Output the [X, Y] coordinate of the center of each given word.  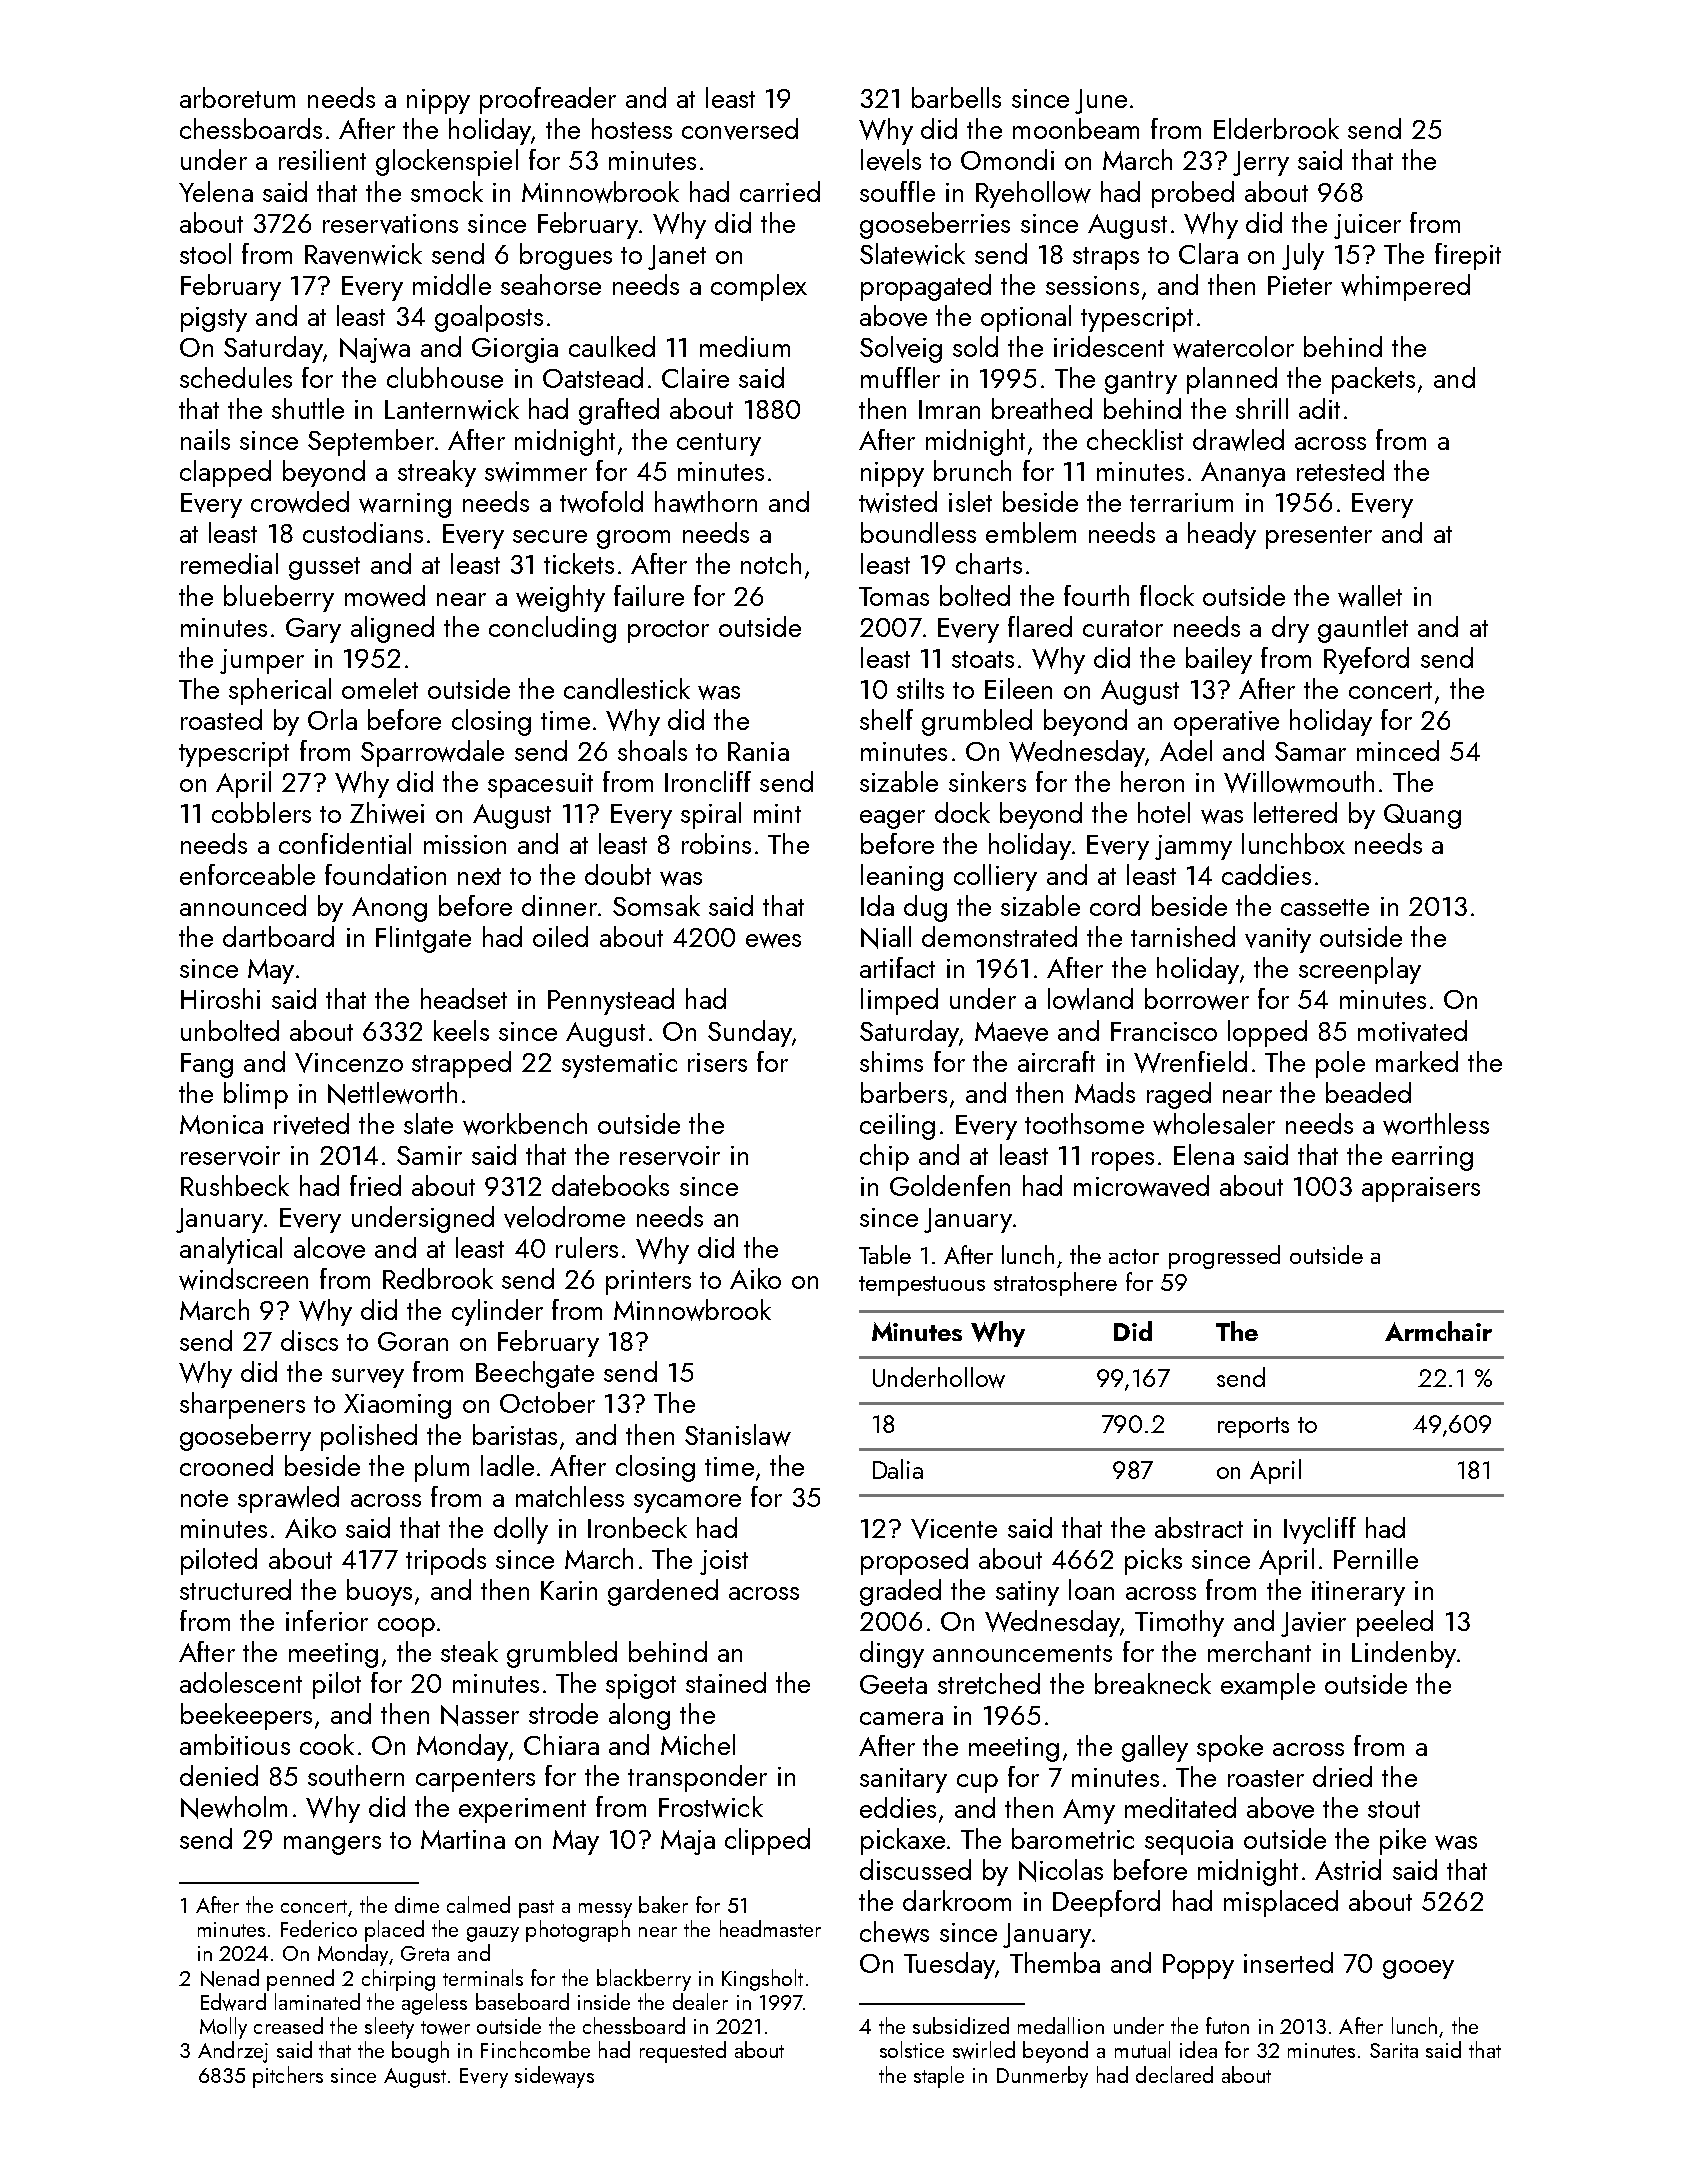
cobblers [261, 812]
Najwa [375, 350]
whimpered [1405, 287]
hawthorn [706, 502]
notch [771, 563]
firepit [1468, 256]
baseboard [522, 2001]
